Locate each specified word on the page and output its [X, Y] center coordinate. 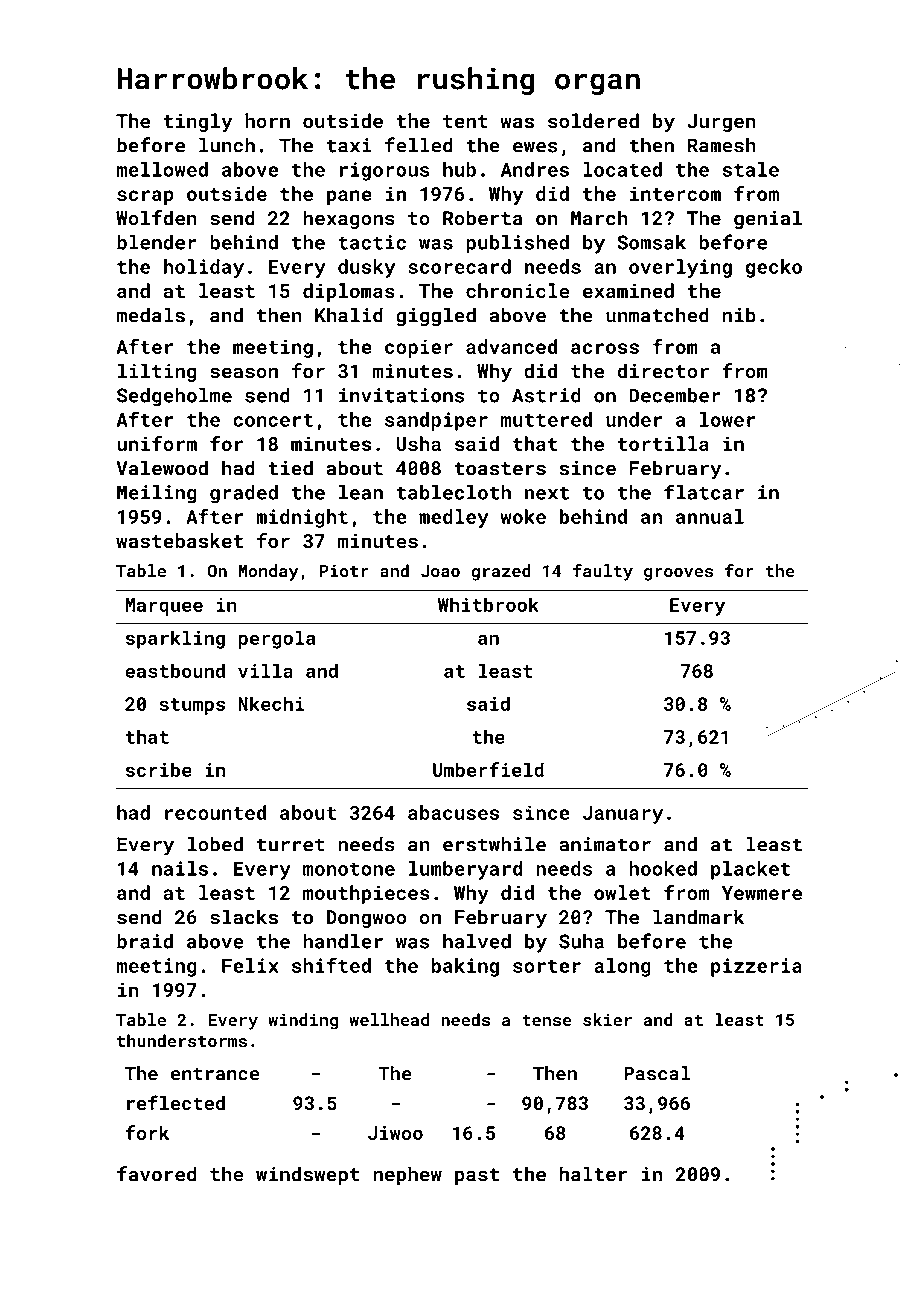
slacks [244, 917]
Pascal [657, 1073]
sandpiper [436, 421]
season [244, 373]
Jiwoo [395, 1133]
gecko [774, 268]
